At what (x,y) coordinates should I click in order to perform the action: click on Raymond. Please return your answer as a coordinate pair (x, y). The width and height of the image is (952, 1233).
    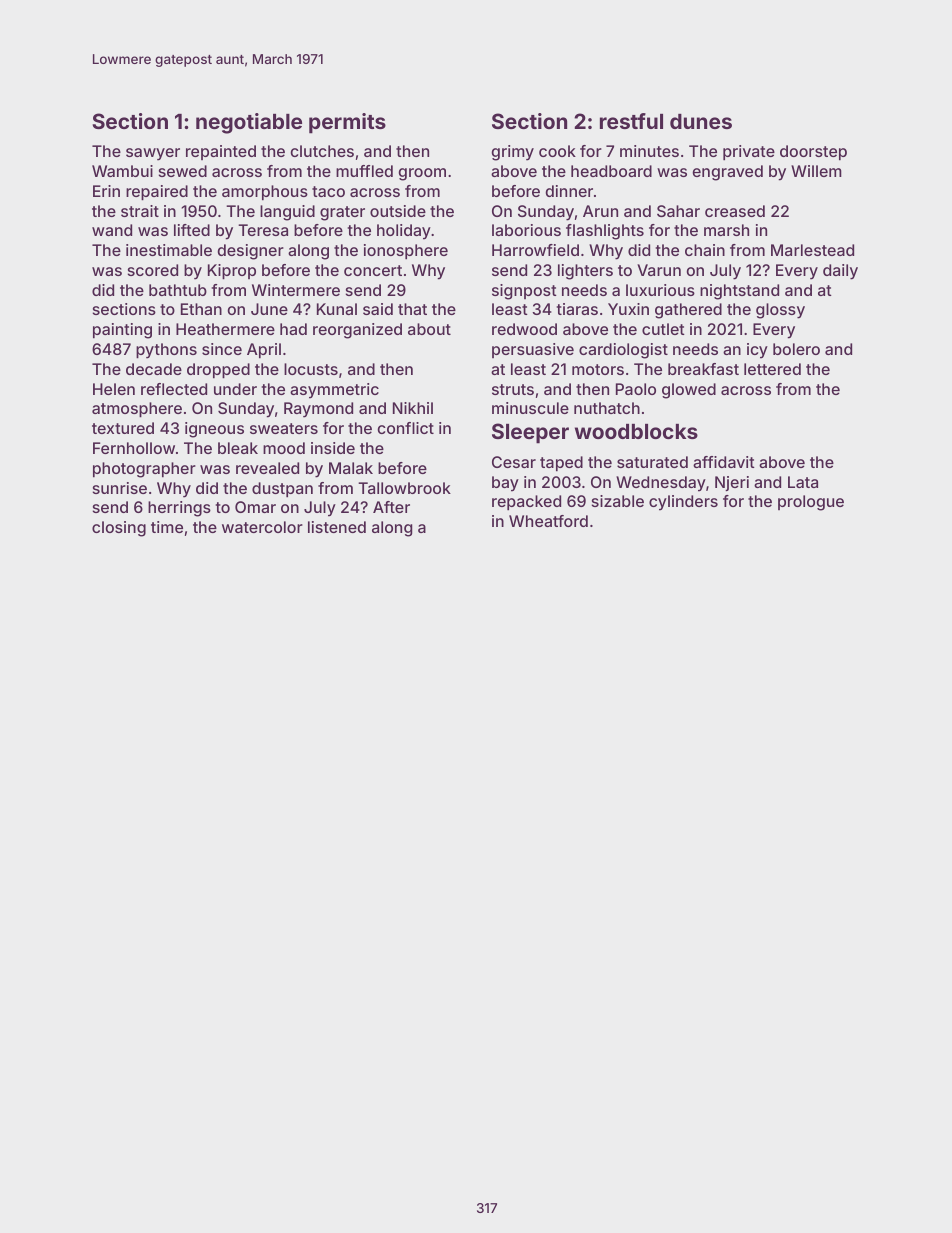
    Looking at the image, I should click on (318, 410).
